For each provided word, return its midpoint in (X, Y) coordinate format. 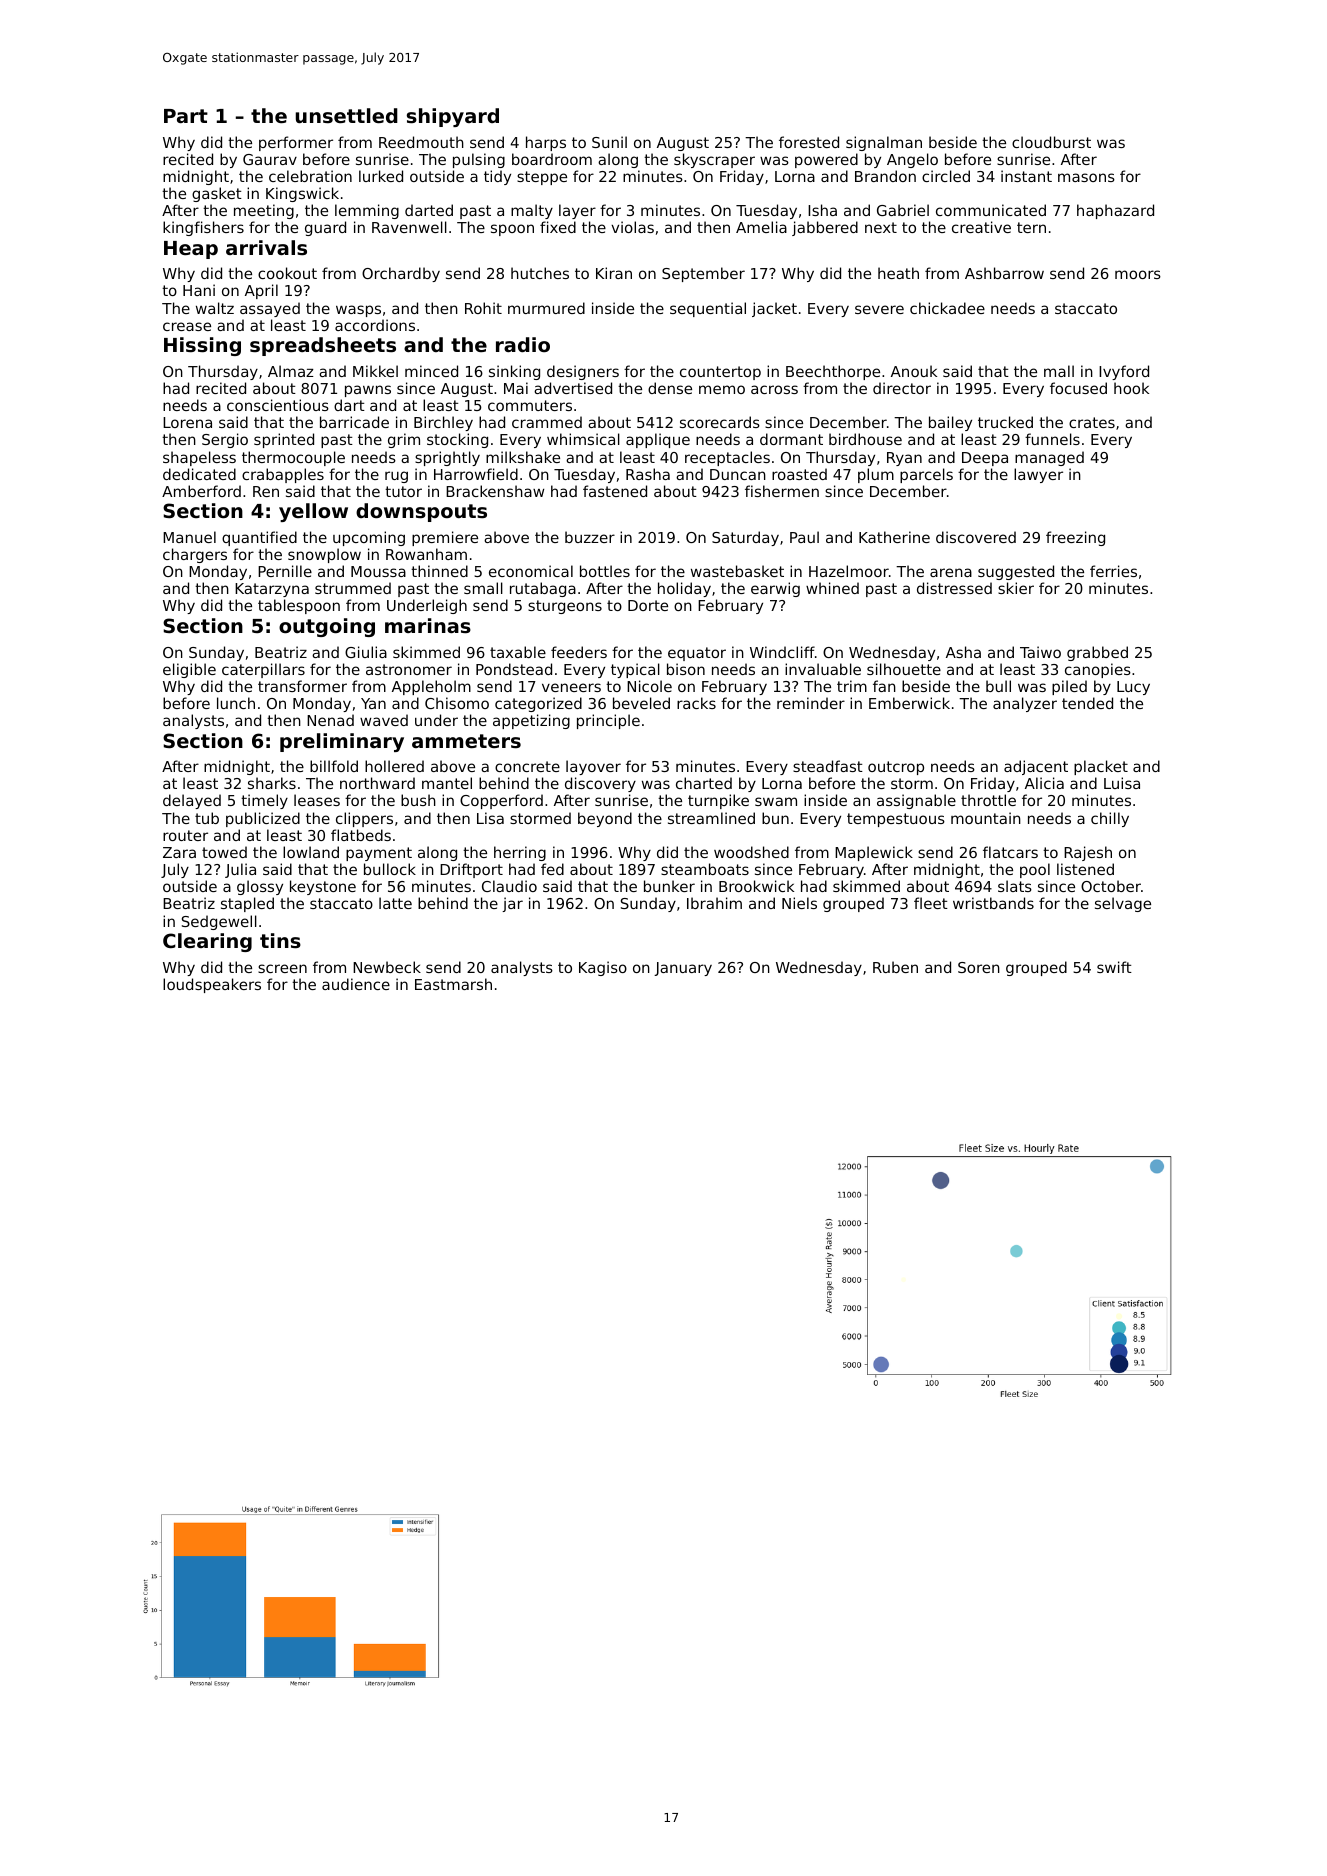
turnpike (718, 801)
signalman (884, 143)
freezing (1075, 538)
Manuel (189, 537)
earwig (775, 589)
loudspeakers (212, 985)
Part (186, 116)
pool (1035, 870)
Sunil (609, 142)
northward (377, 783)
